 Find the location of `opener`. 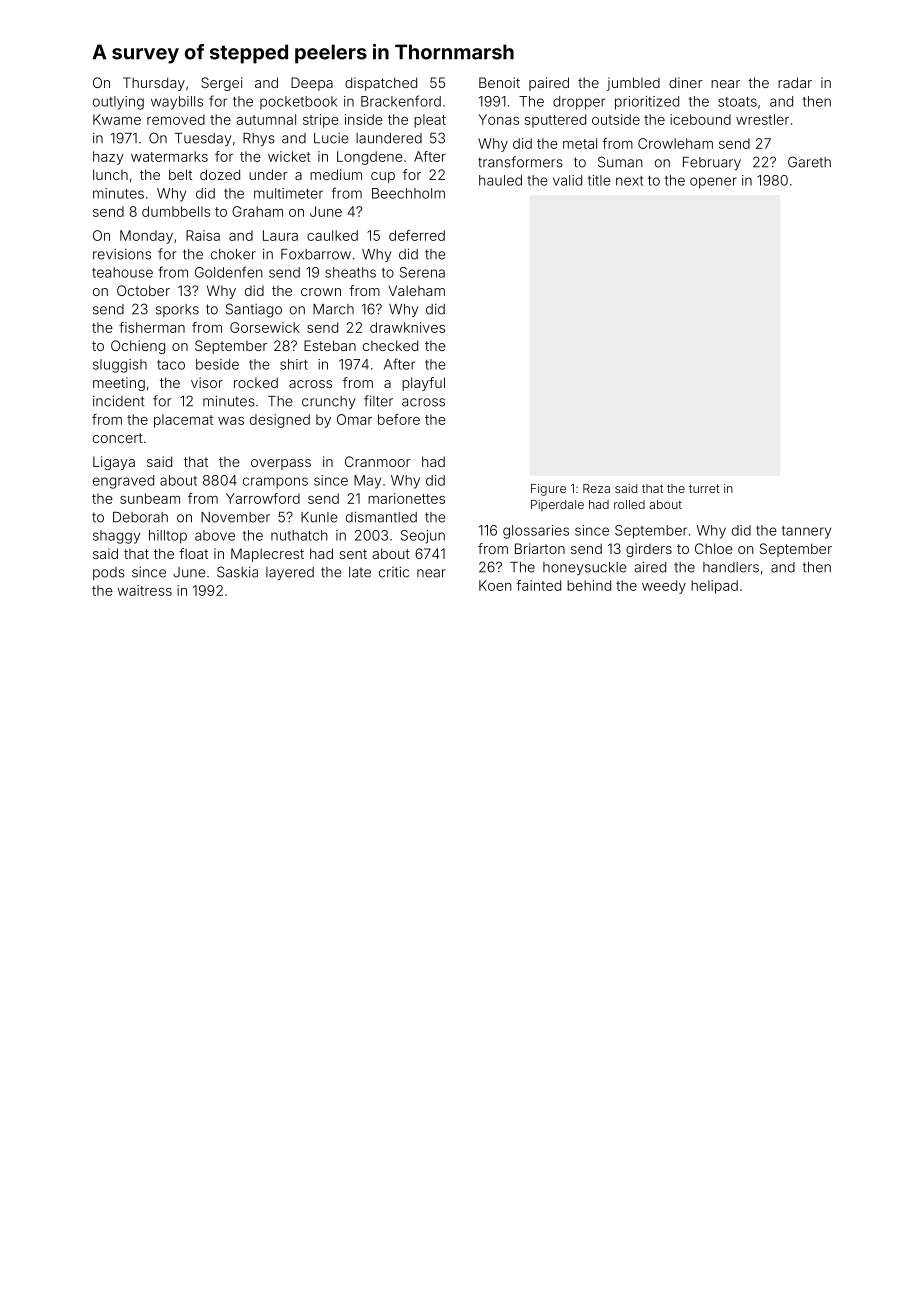

opener is located at coordinates (713, 183).
